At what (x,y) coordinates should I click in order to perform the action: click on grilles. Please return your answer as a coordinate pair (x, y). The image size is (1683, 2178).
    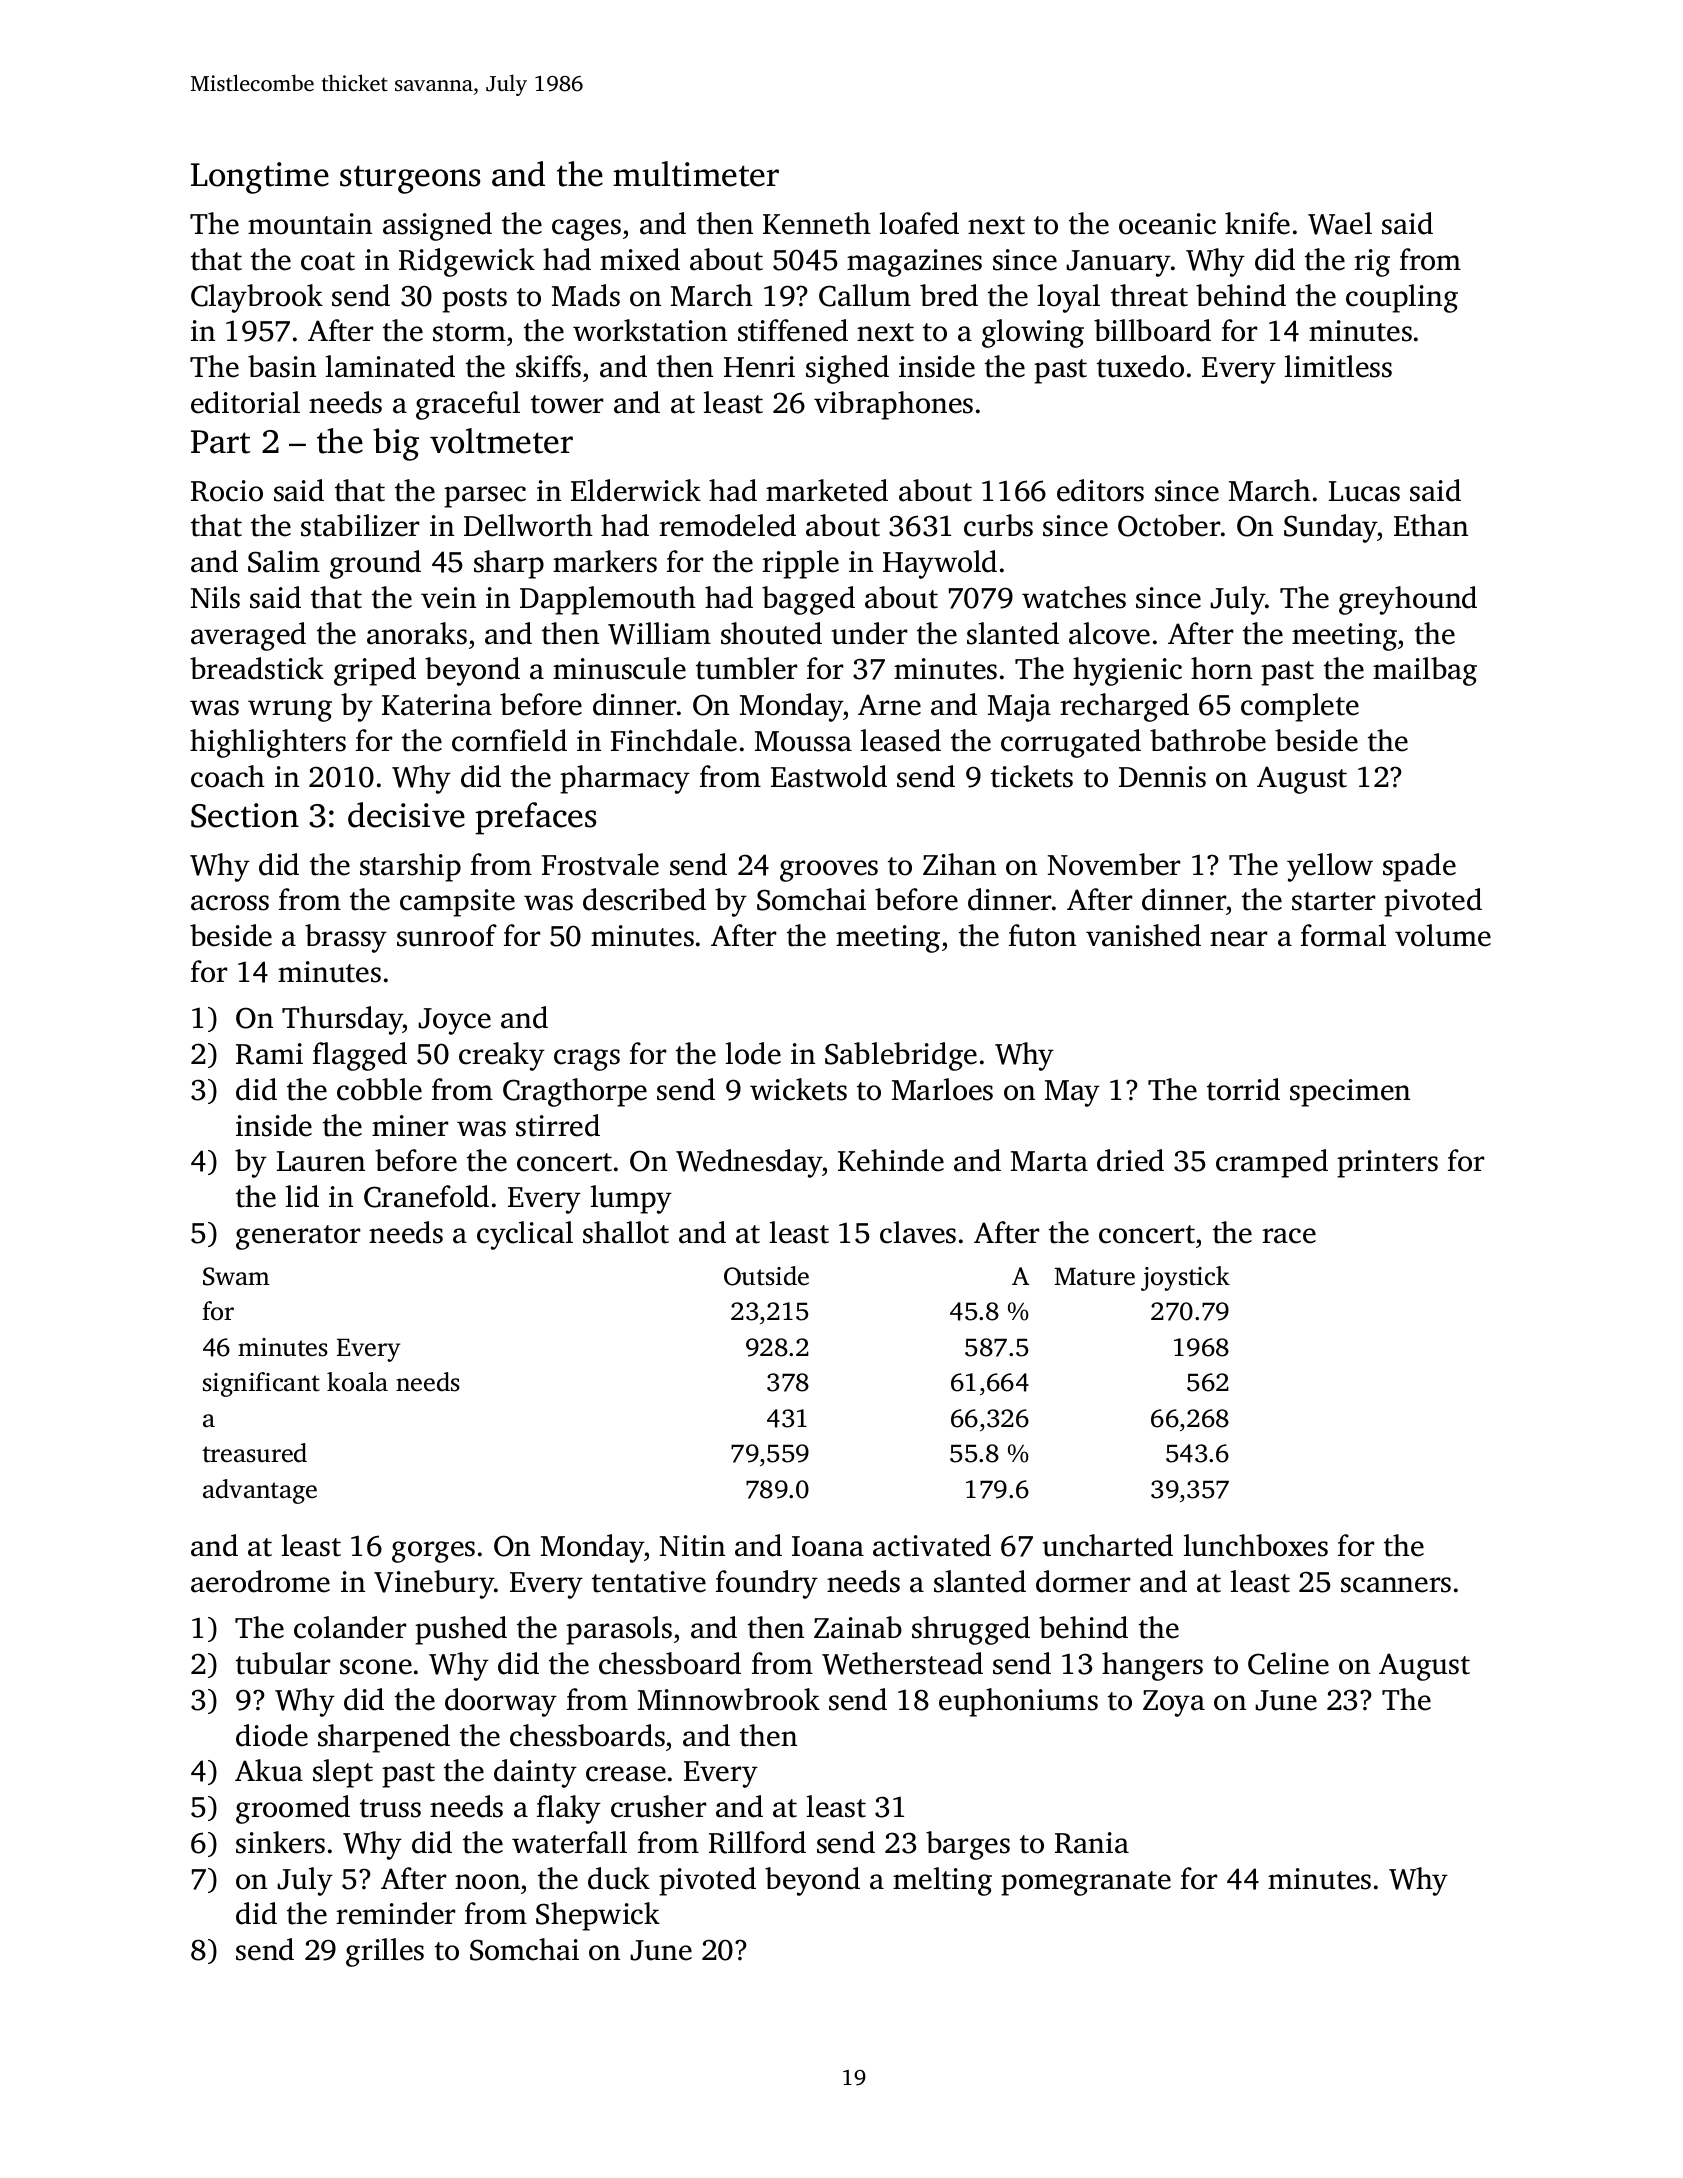
    Looking at the image, I should click on (385, 1952).
